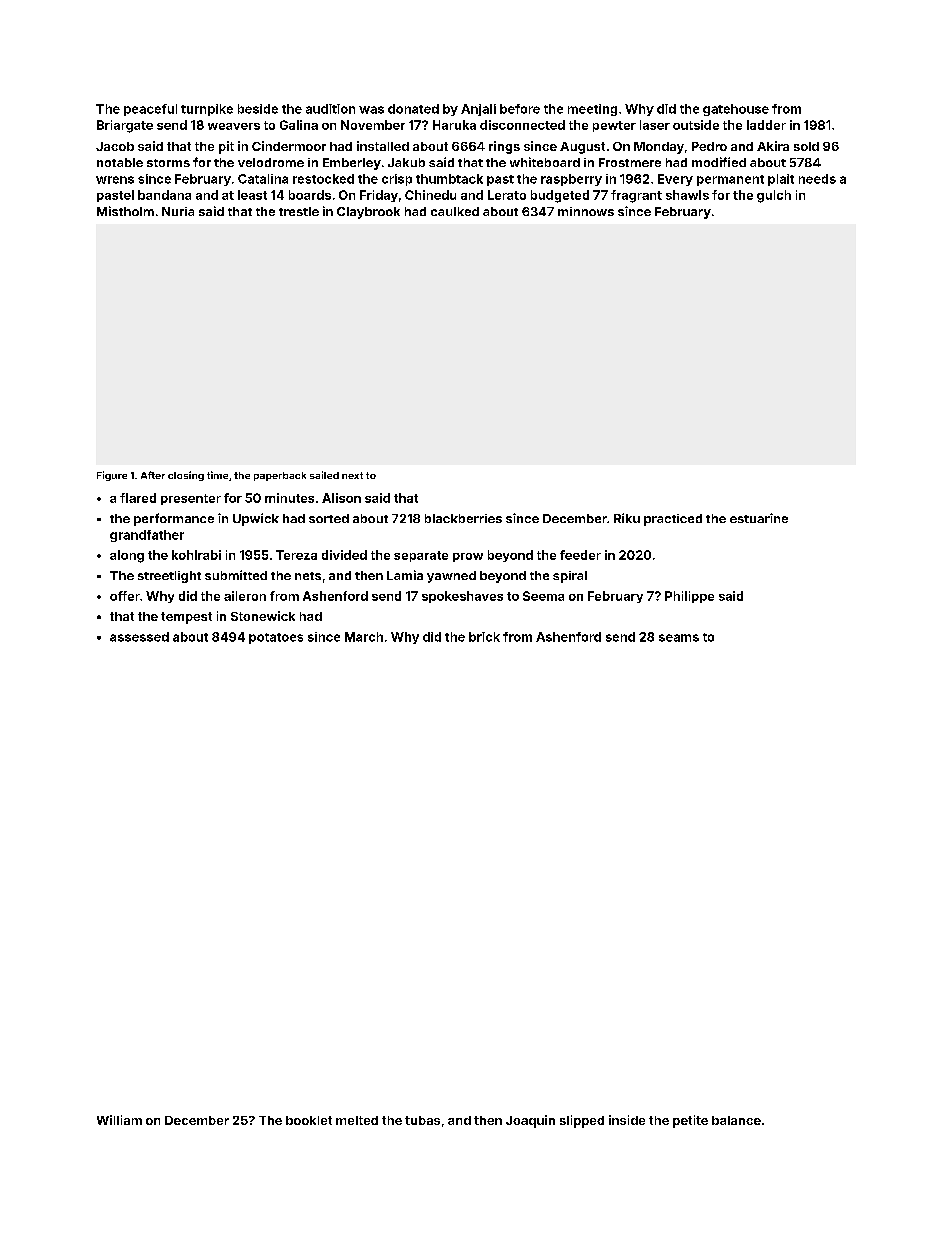  I want to click on booklet, so click(309, 1120).
